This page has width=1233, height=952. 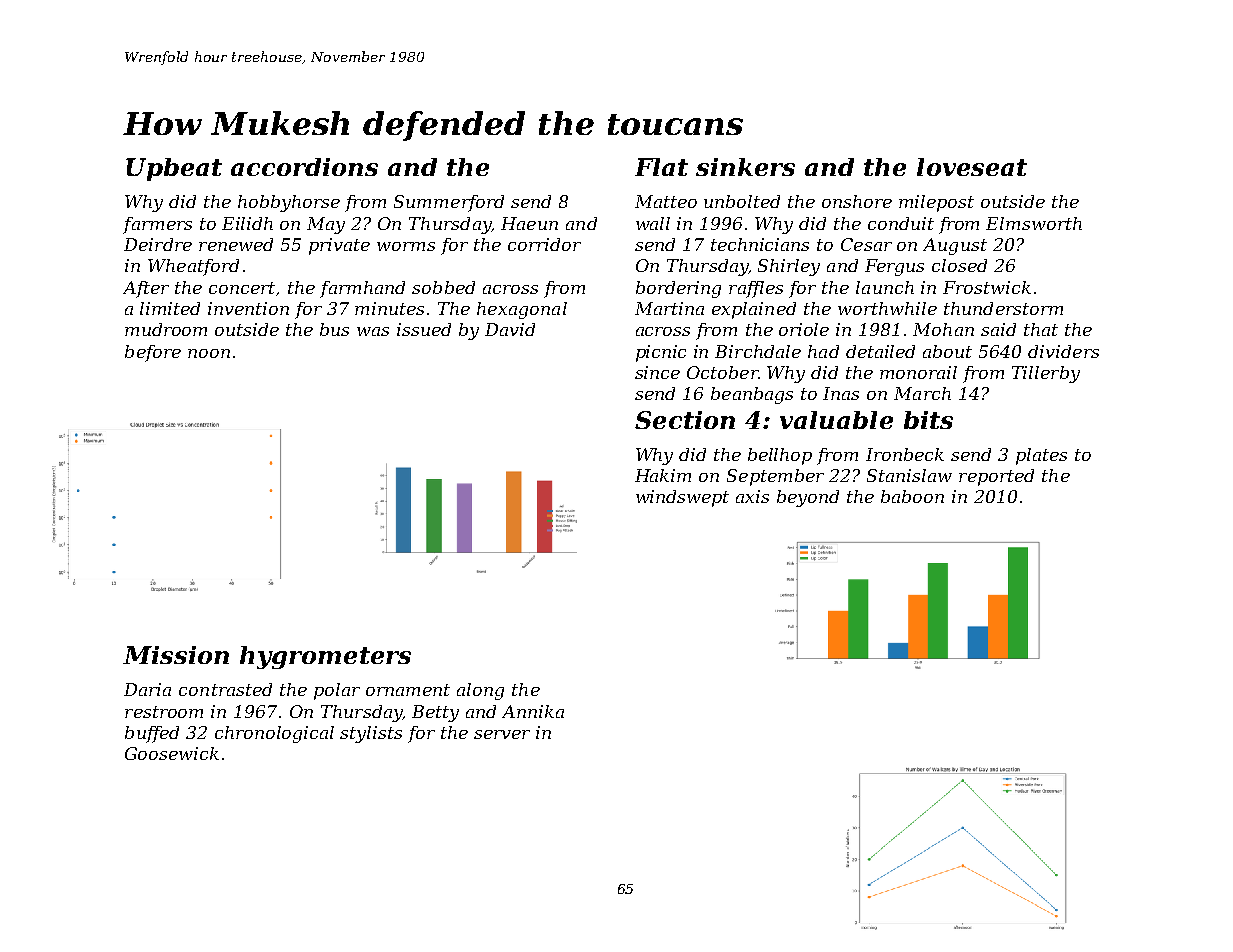 I want to click on before, so click(x=153, y=353).
